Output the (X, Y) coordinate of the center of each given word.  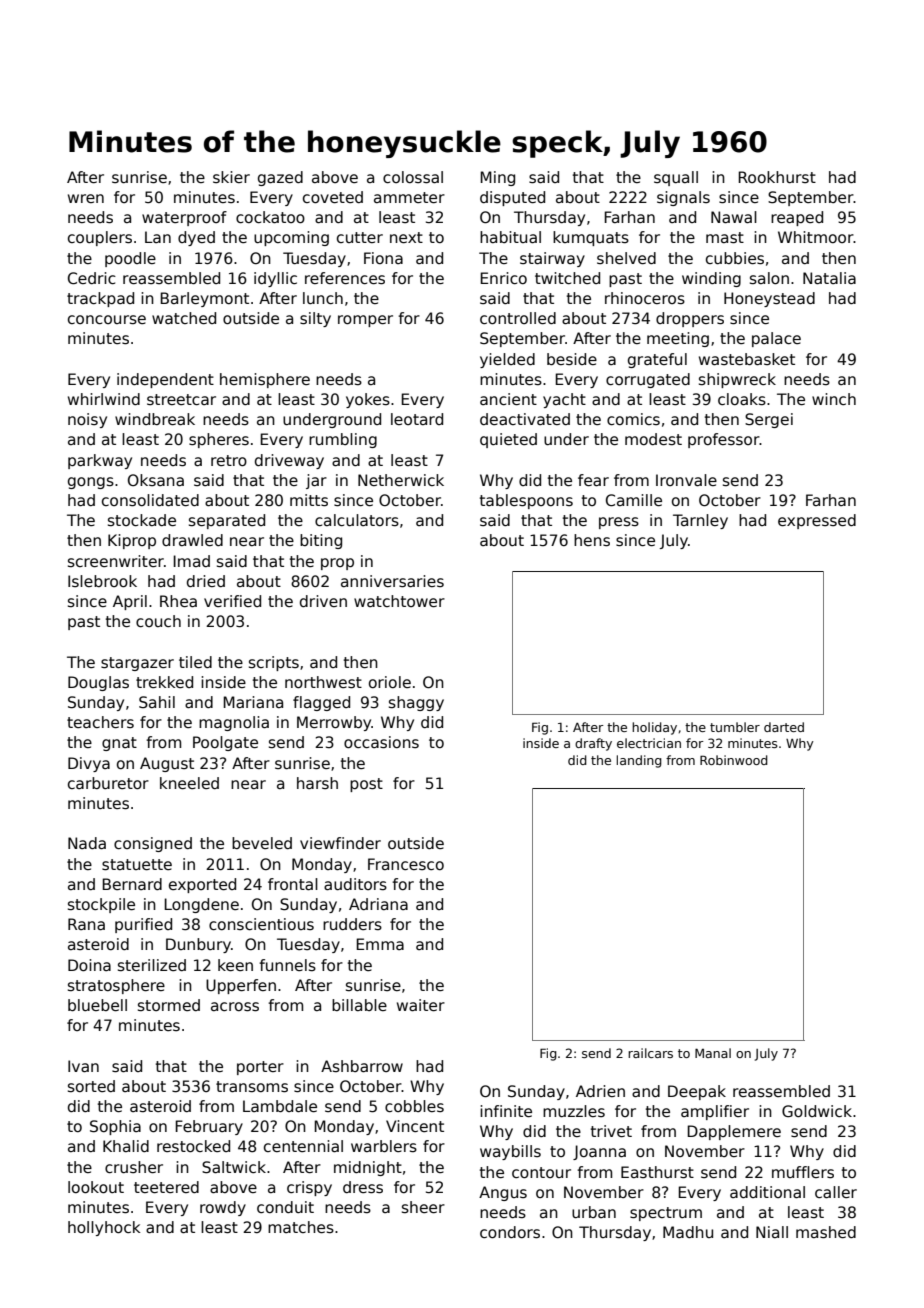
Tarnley (700, 521)
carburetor (108, 783)
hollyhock (104, 1228)
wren (86, 198)
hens (592, 540)
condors (510, 1232)
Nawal (734, 217)
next (406, 237)
